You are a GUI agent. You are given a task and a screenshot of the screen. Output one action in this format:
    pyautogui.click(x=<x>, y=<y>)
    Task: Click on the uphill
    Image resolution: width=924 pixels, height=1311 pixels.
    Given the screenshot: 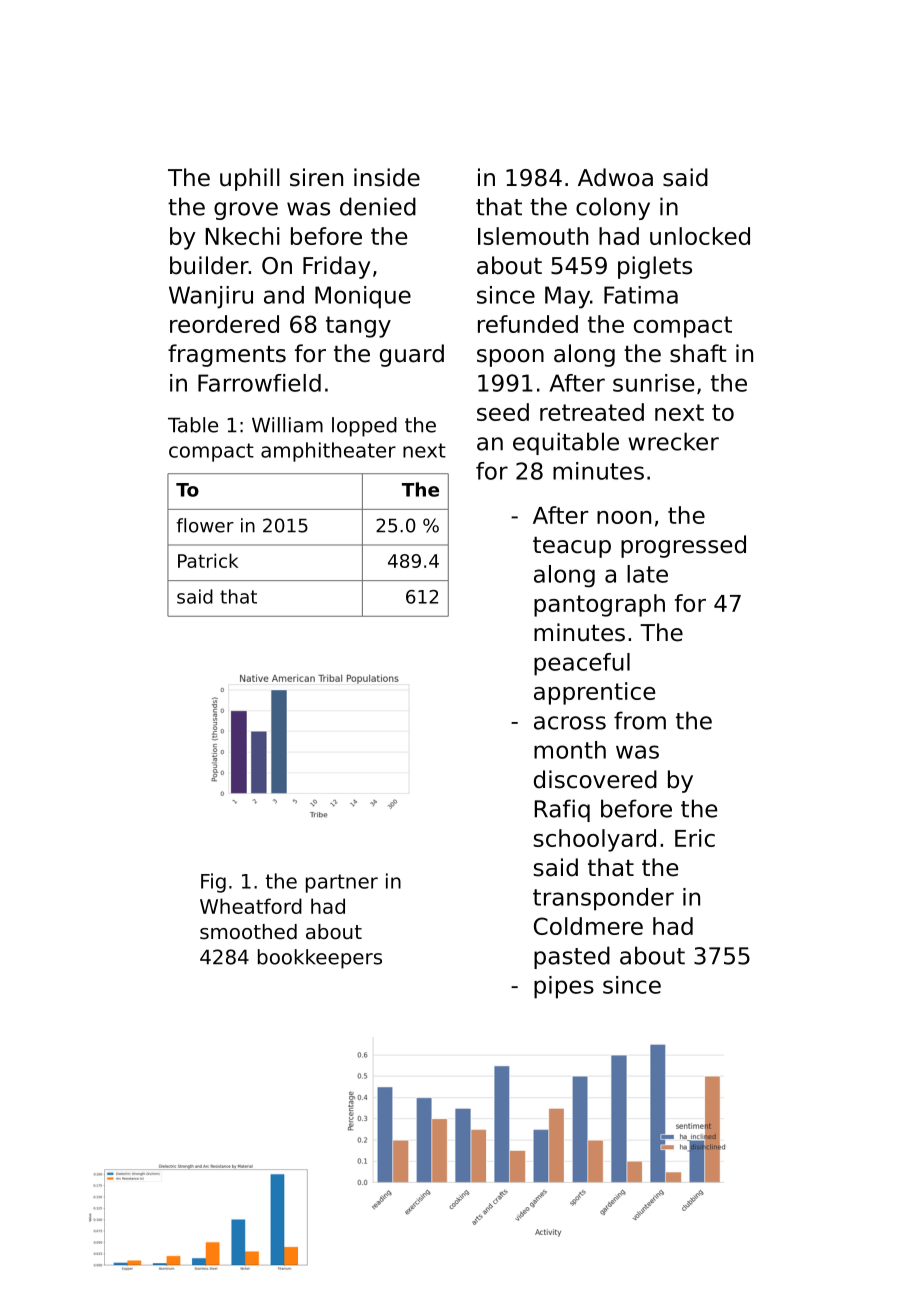 What is the action you would take?
    pyautogui.click(x=250, y=179)
